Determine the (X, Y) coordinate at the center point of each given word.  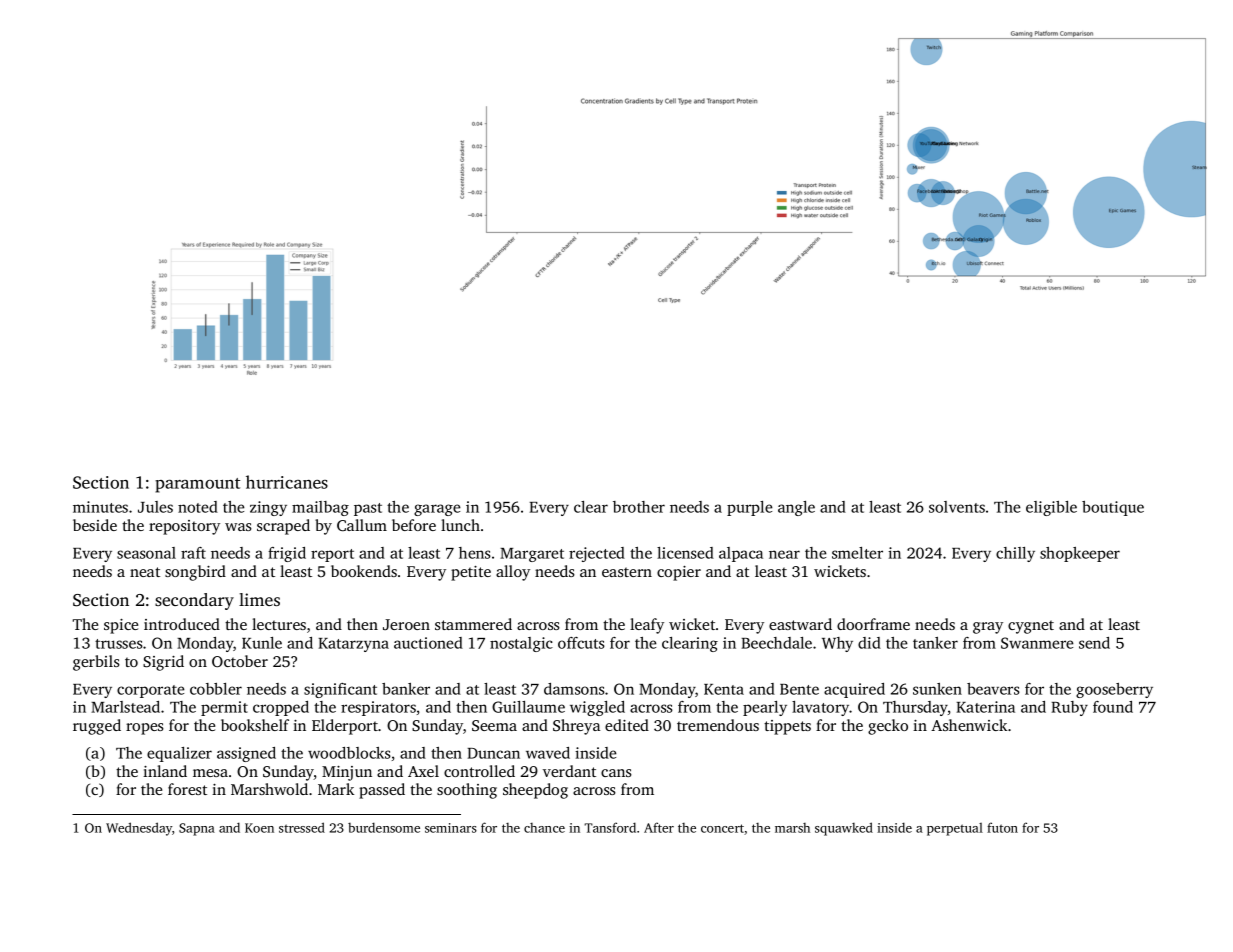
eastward (800, 624)
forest (187, 789)
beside (95, 525)
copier (679, 573)
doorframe (873, 624)
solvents (957, 507)
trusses (119, 644)
